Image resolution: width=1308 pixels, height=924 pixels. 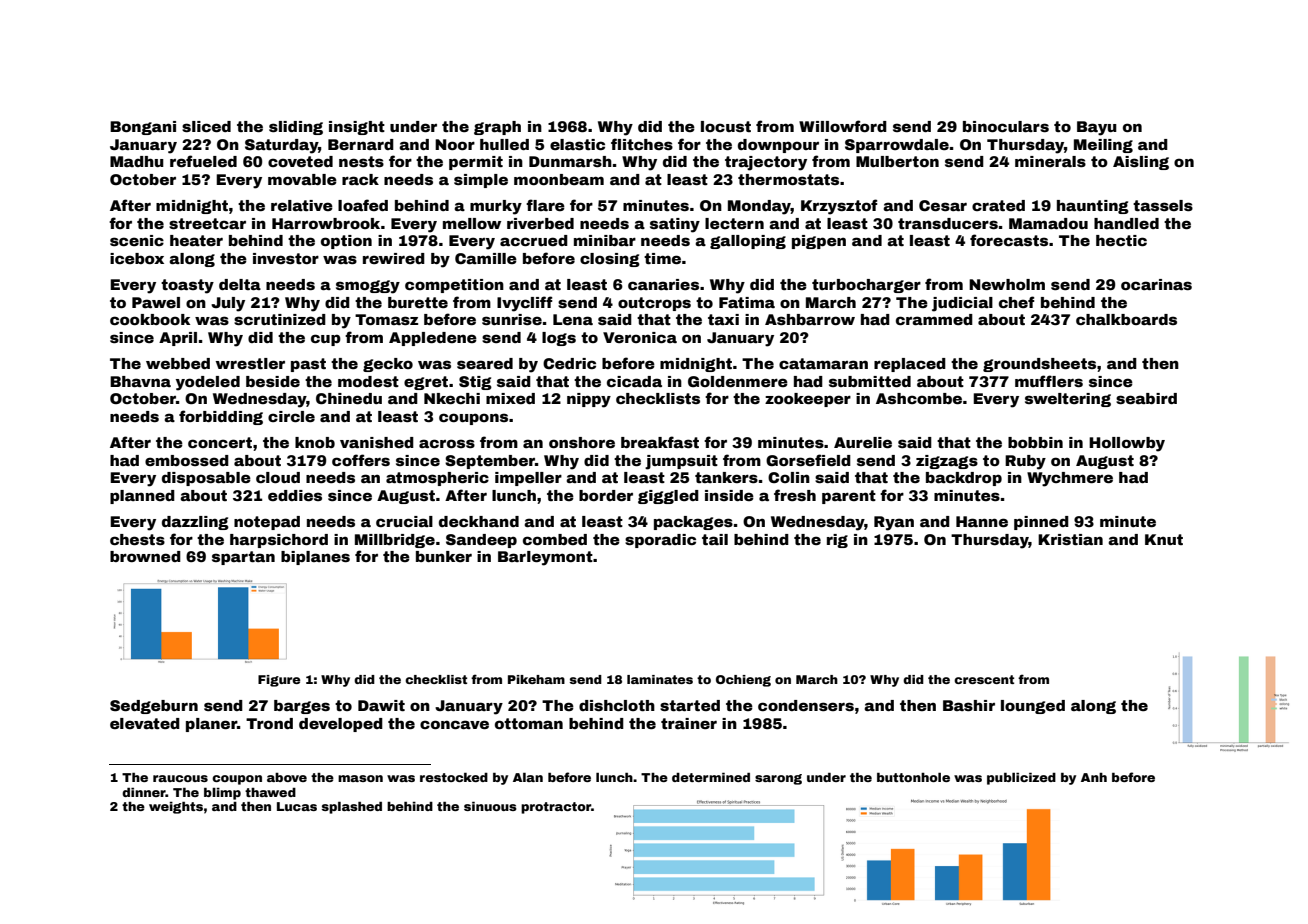 What do you see at coordinates (176, 808) in the screenshot?
I see `weights` at bounding box center [176, 808].
